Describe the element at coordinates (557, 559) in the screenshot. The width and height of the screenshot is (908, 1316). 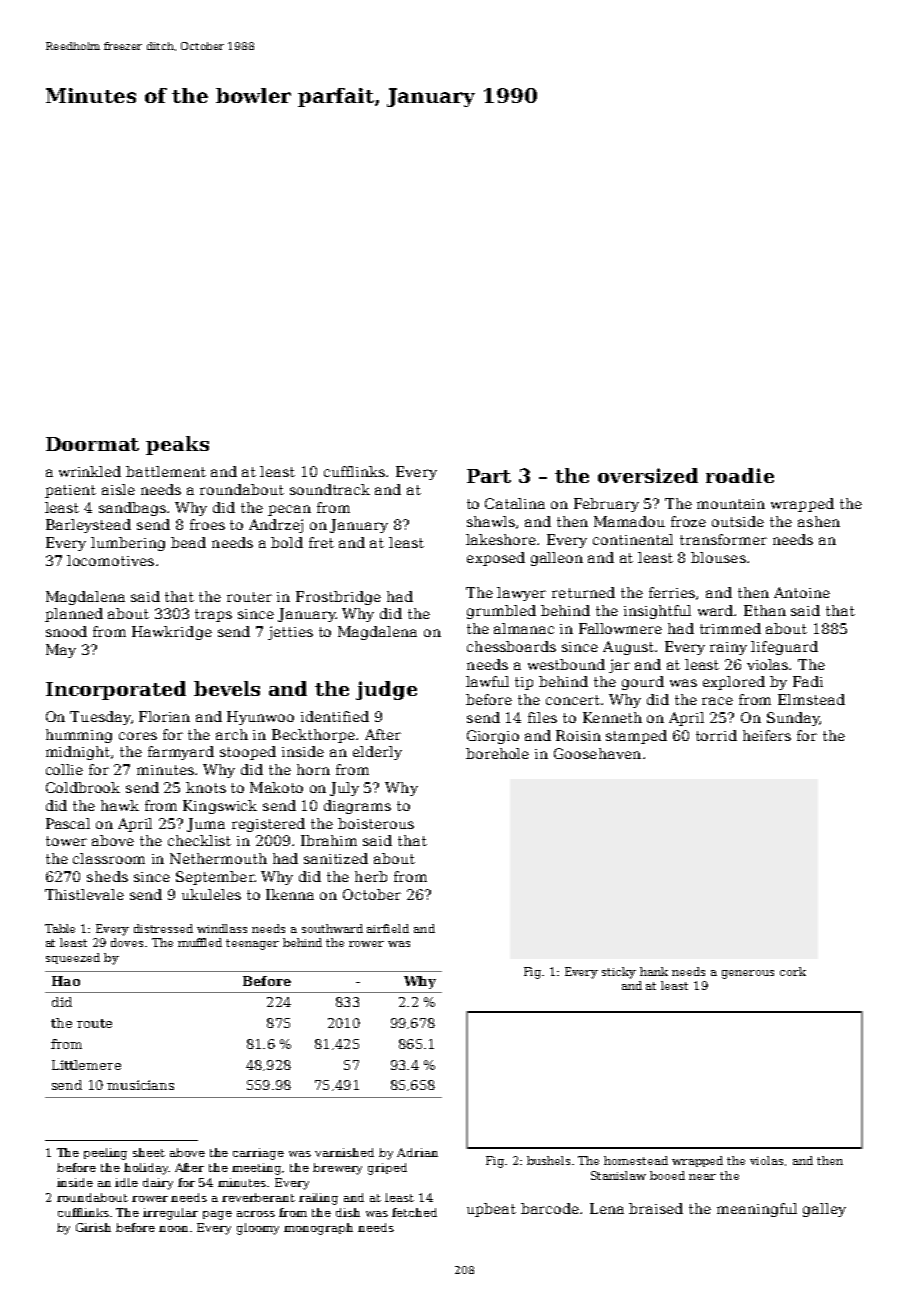
I see `galleon` at that location.
